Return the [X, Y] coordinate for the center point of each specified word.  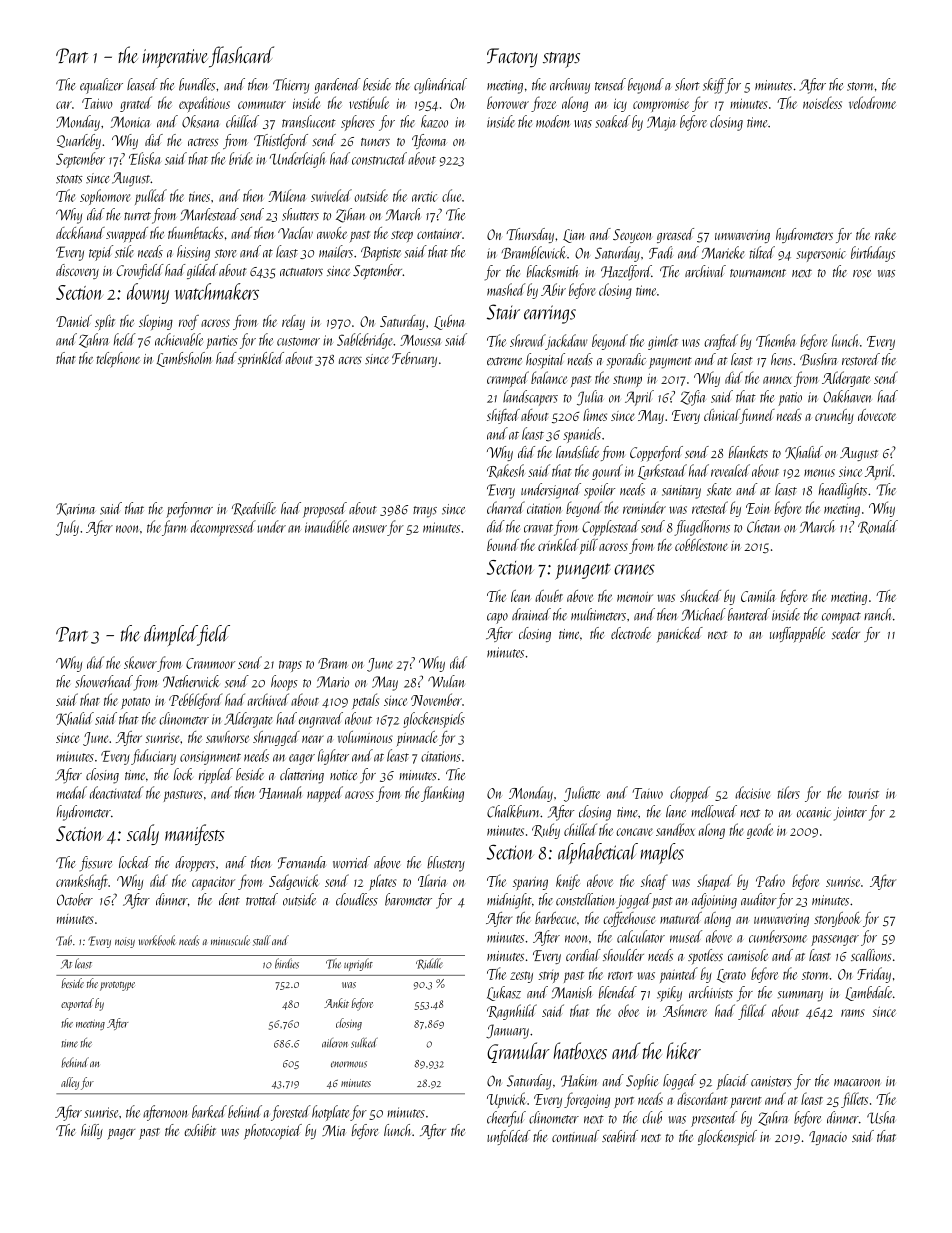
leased [142, 84]
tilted [762, 252]
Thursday [530, 235]
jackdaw [566, 342]
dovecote [877, 415]
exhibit [200, 1130]
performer [189, 510]
